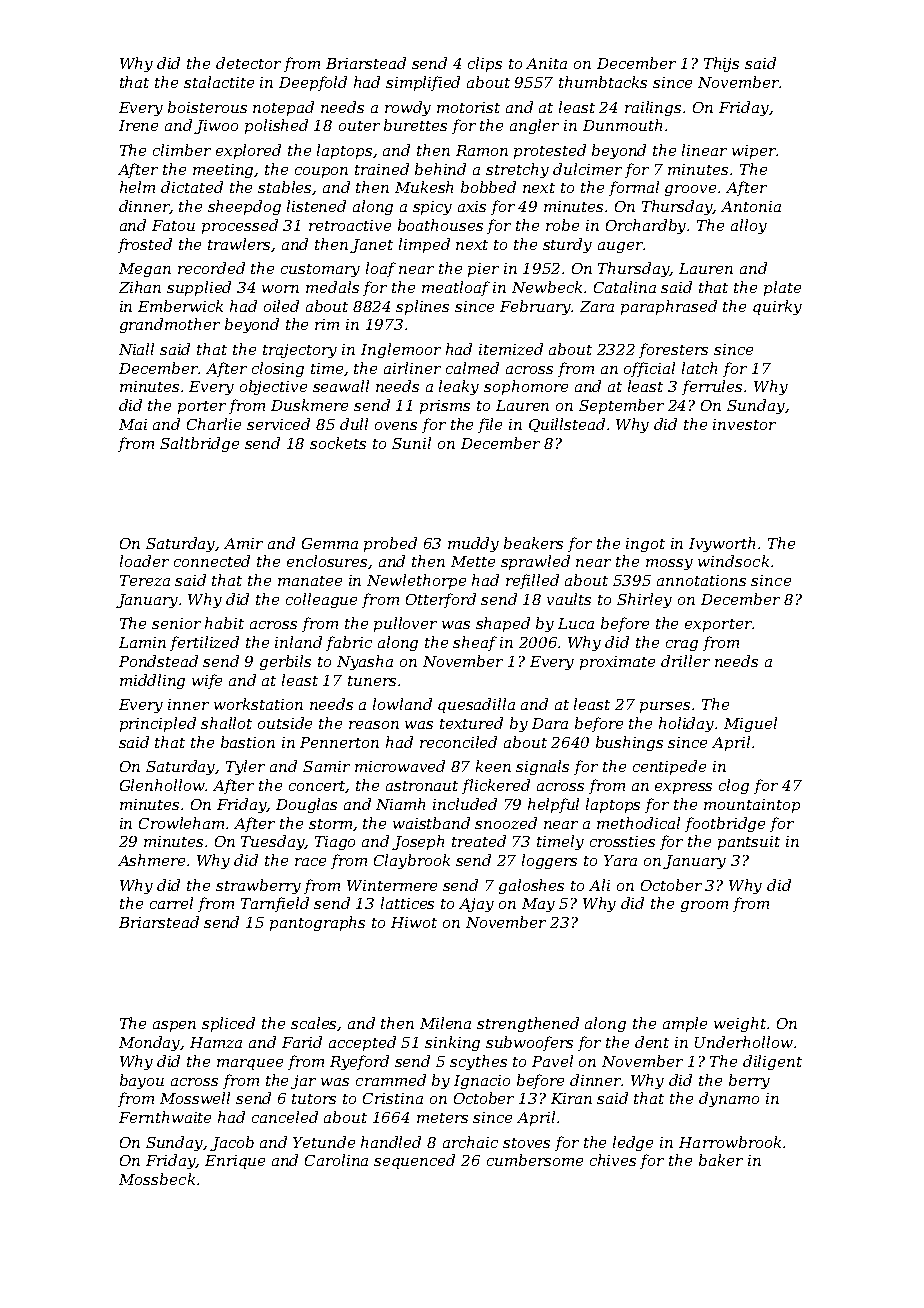 The image size is (924, 1308). I want to click on lowland, so click(402, 704).
